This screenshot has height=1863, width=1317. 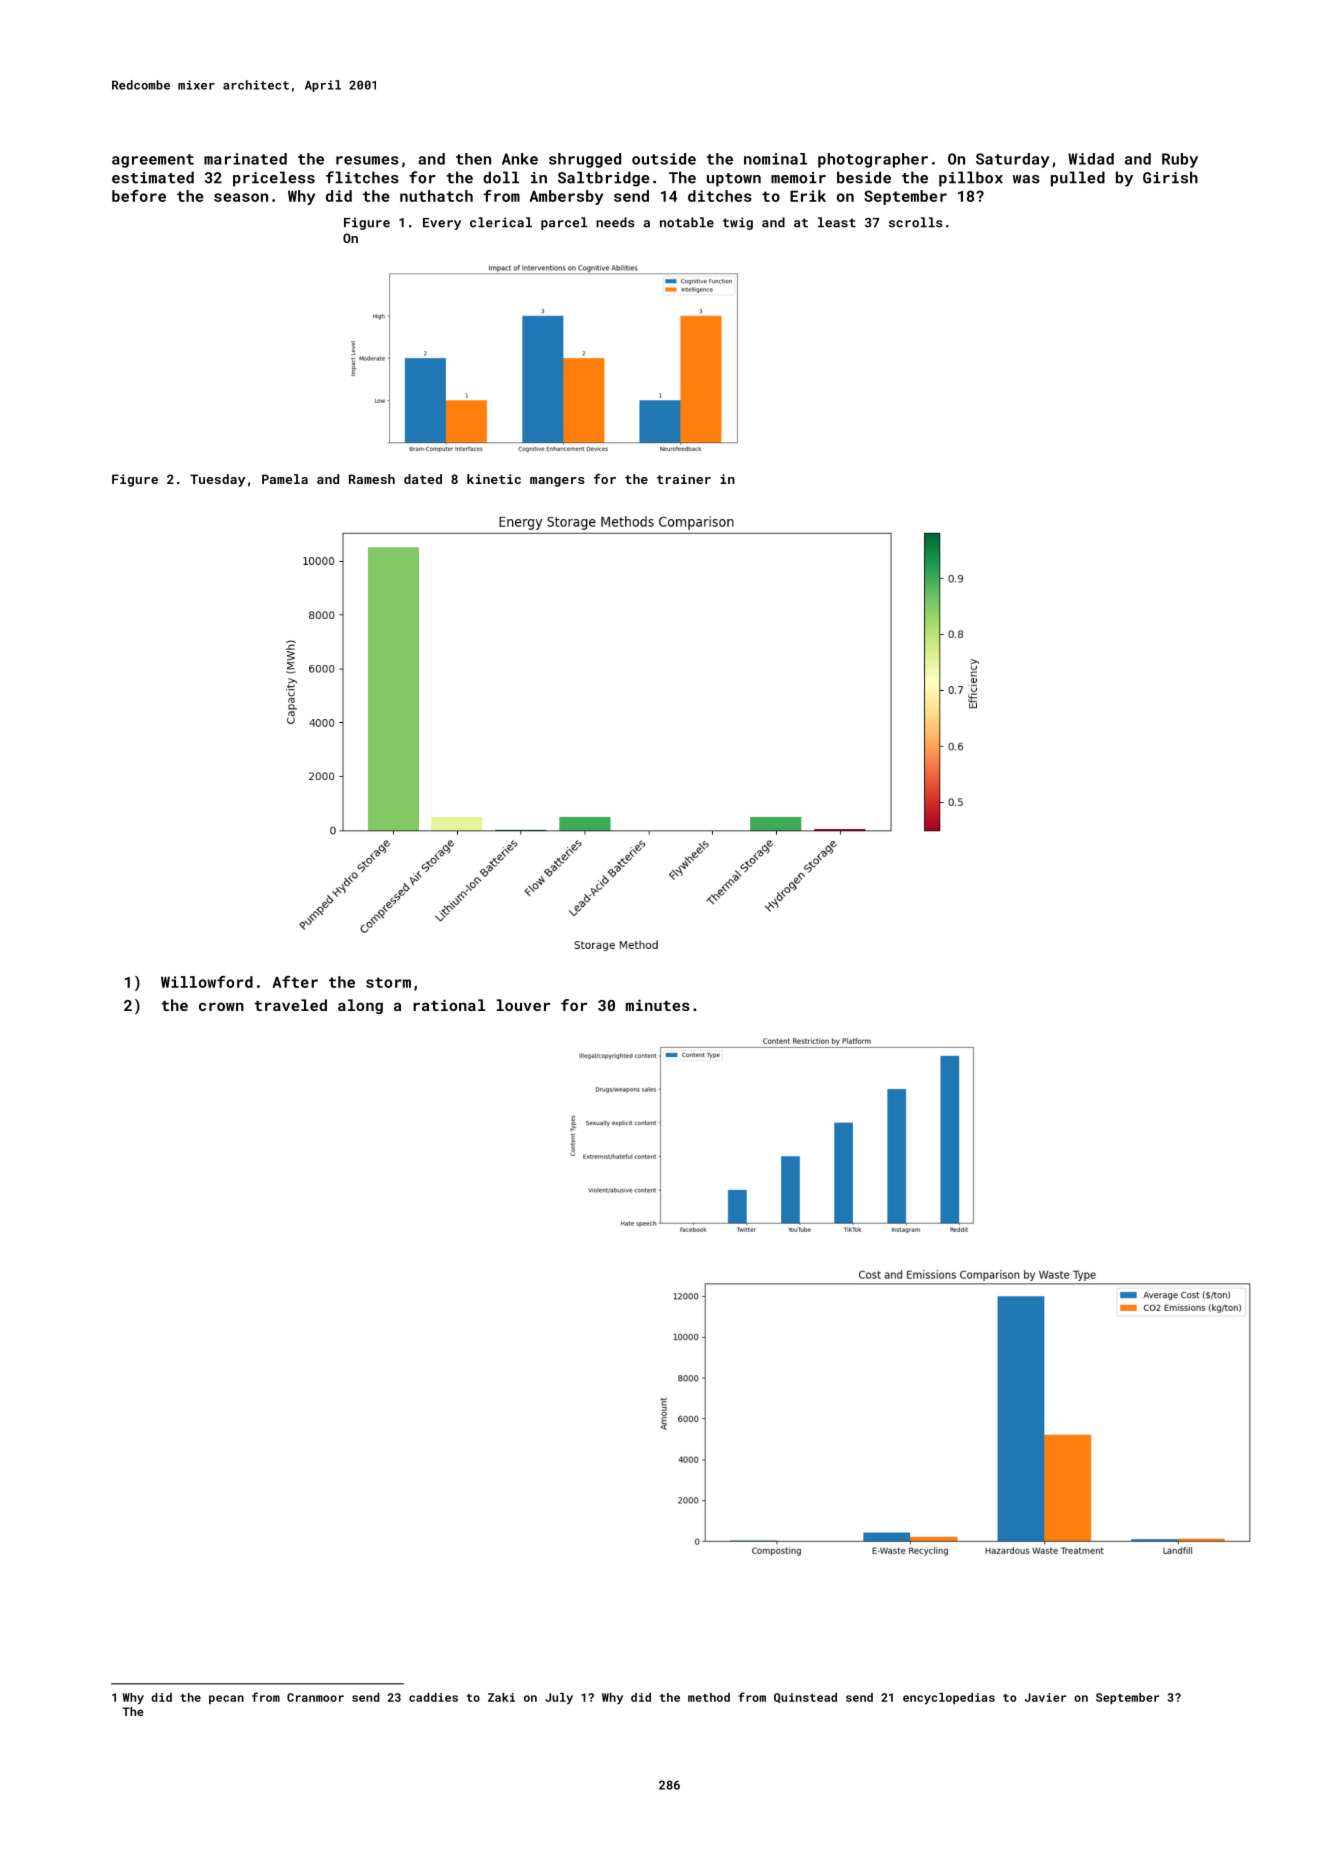 What do you see at coordinates (295, 982) in the screenshot?
I see `After` at bounding box center [295, 982].
